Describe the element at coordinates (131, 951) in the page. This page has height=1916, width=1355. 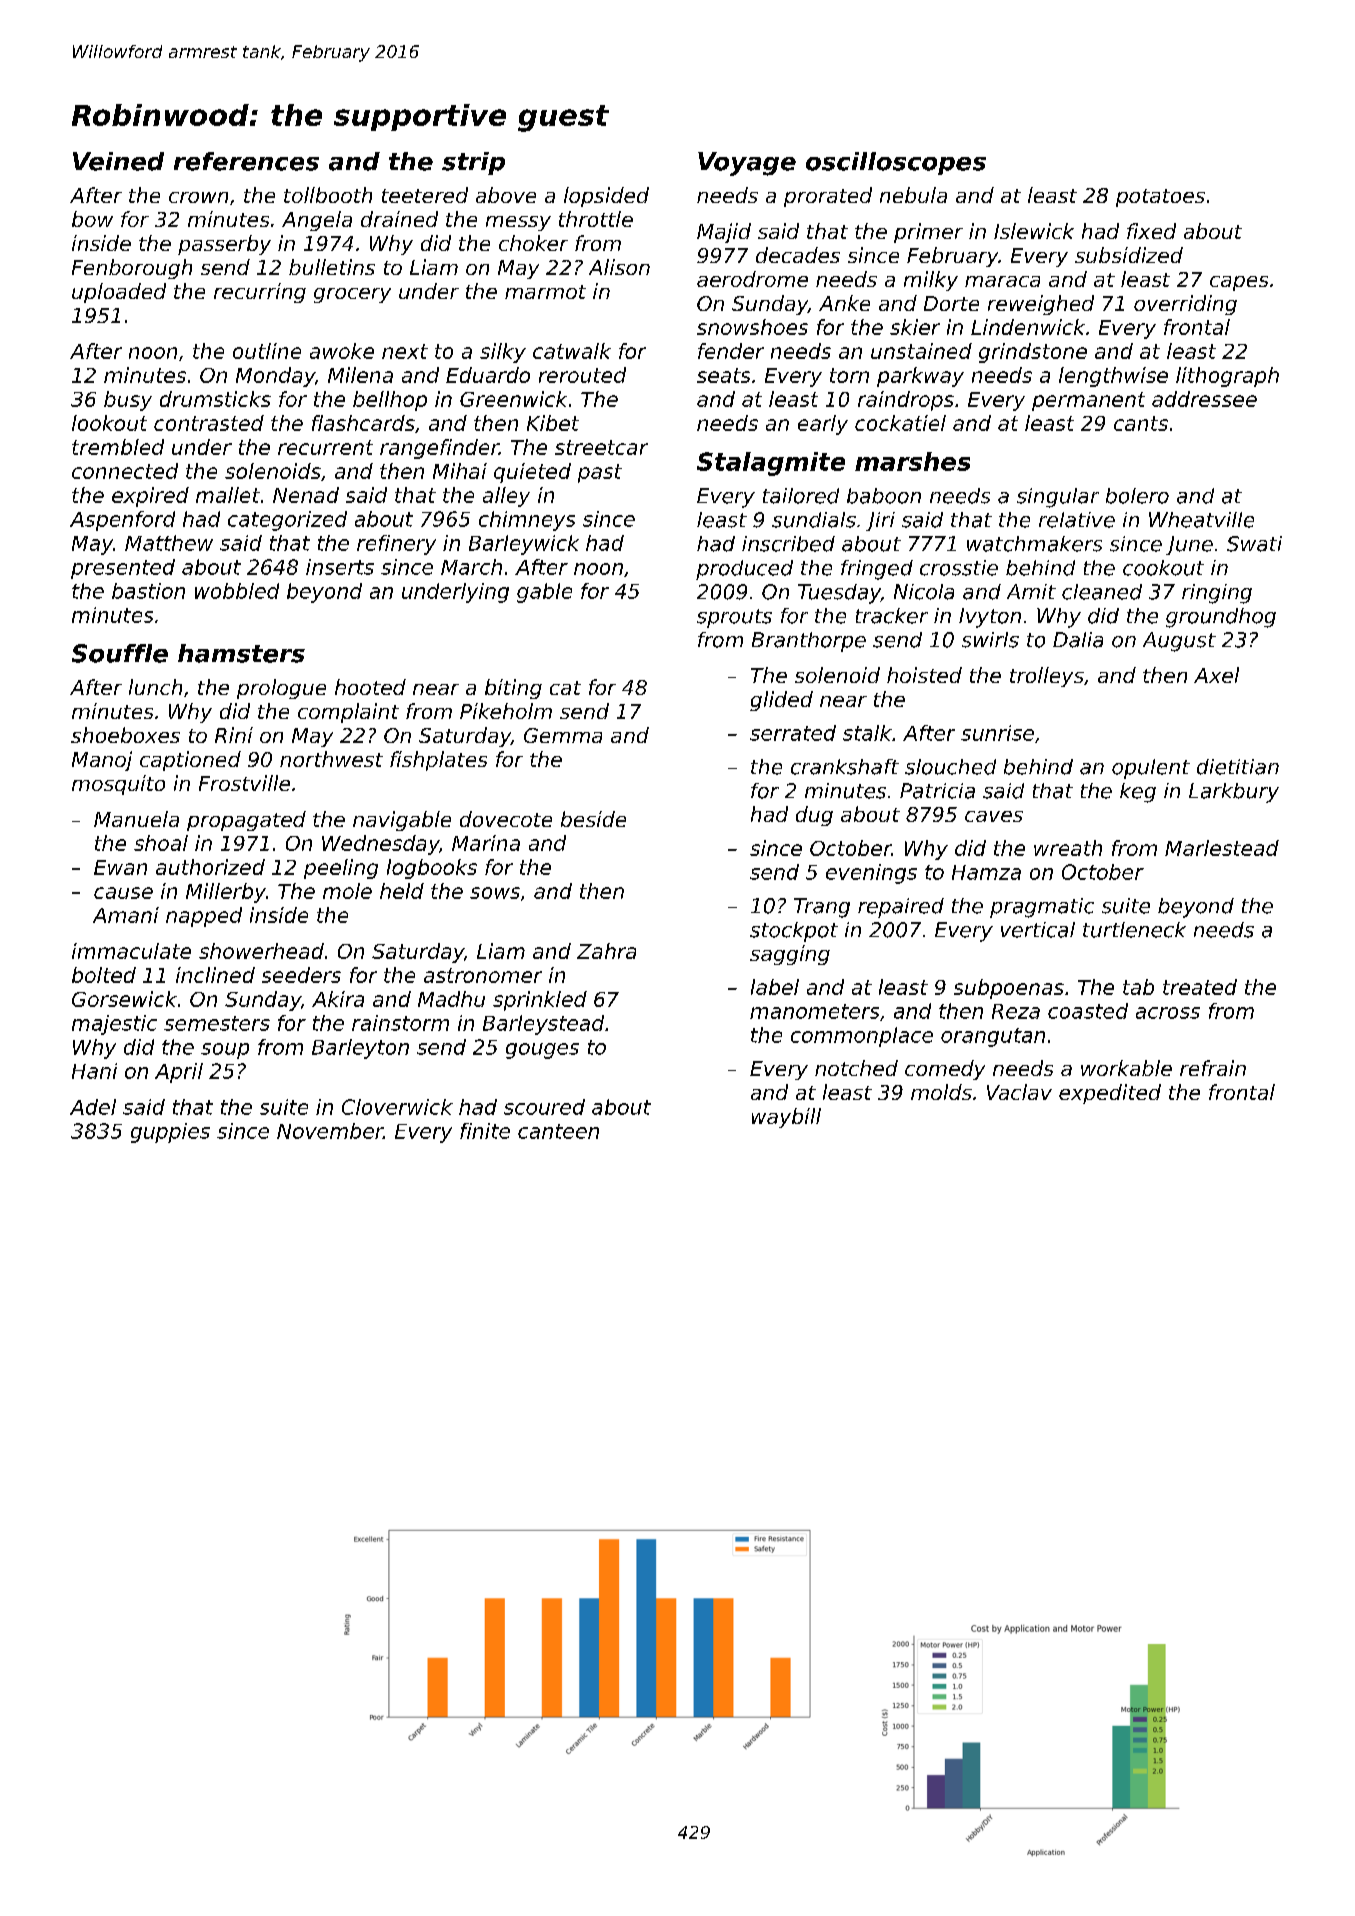
I see `immaculate` at that location.
